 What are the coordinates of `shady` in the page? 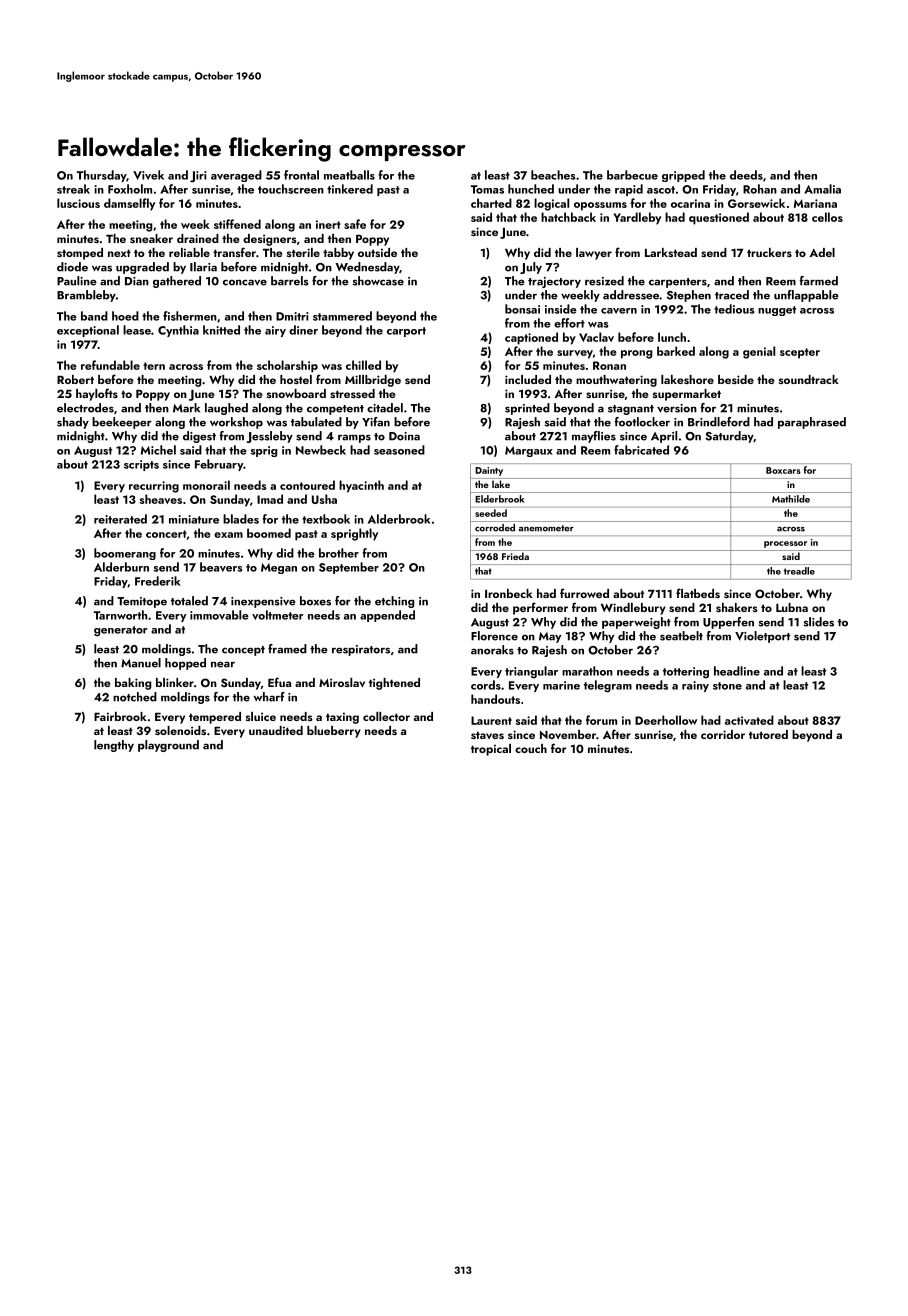 It's located at (73, 423).
